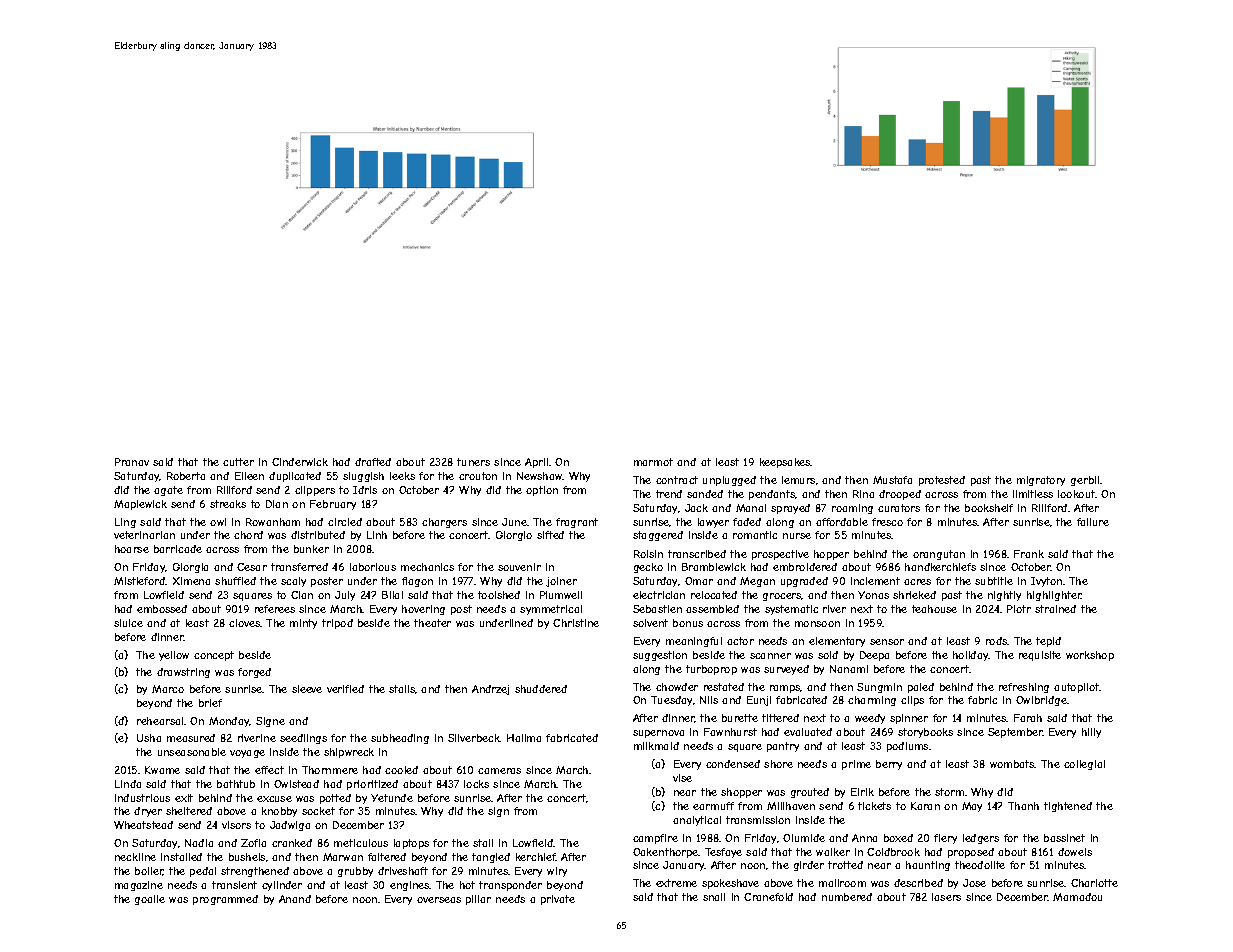 The height and width of the document is (952, 1233). Describe the element at coordinates (128, 623) in the document. I see `sluice` at that location.
